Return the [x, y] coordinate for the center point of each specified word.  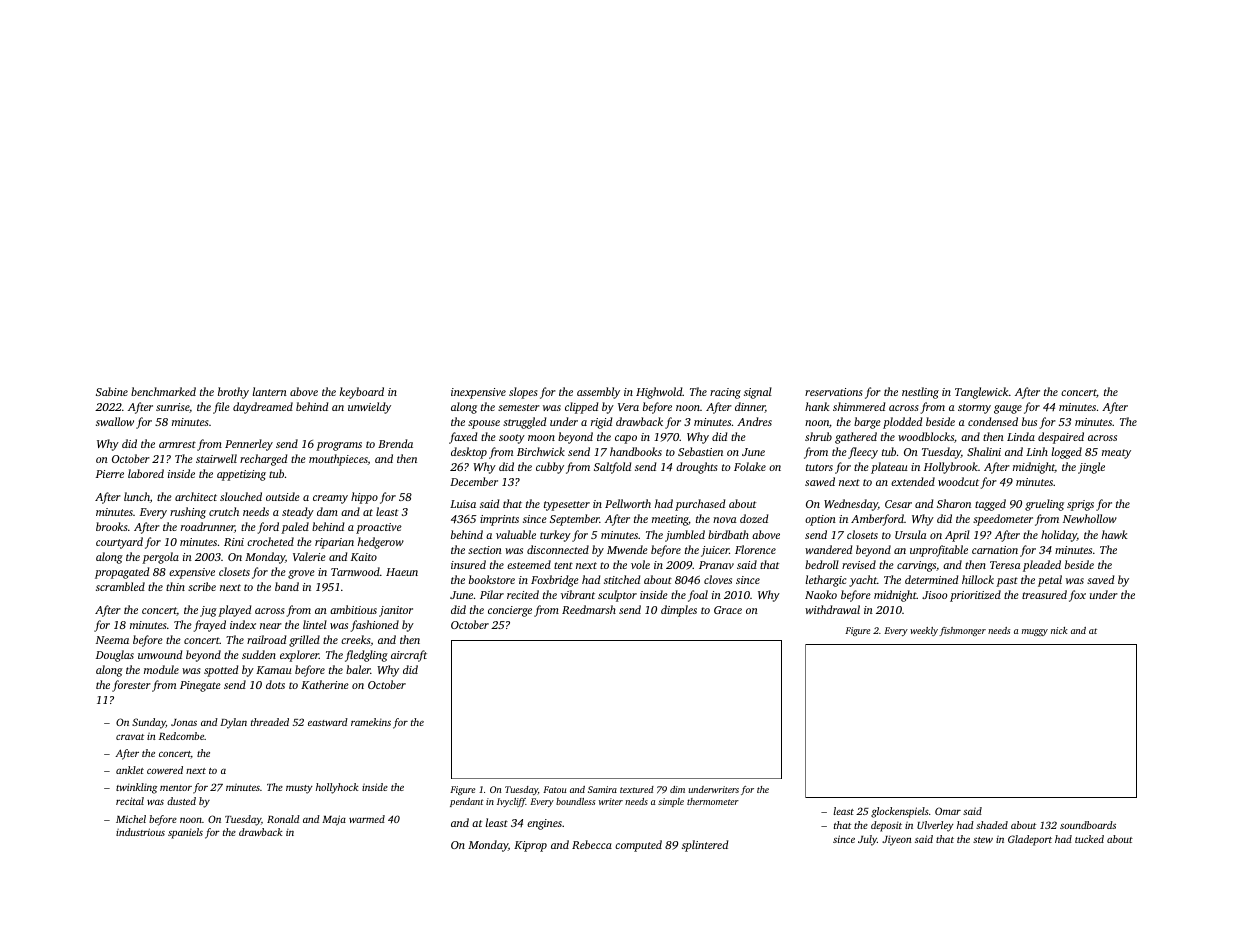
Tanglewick [981, 393]
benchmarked [163, 391]
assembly [598, 393]
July [867, 840]
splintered [705, 846]
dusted [181, 801]
